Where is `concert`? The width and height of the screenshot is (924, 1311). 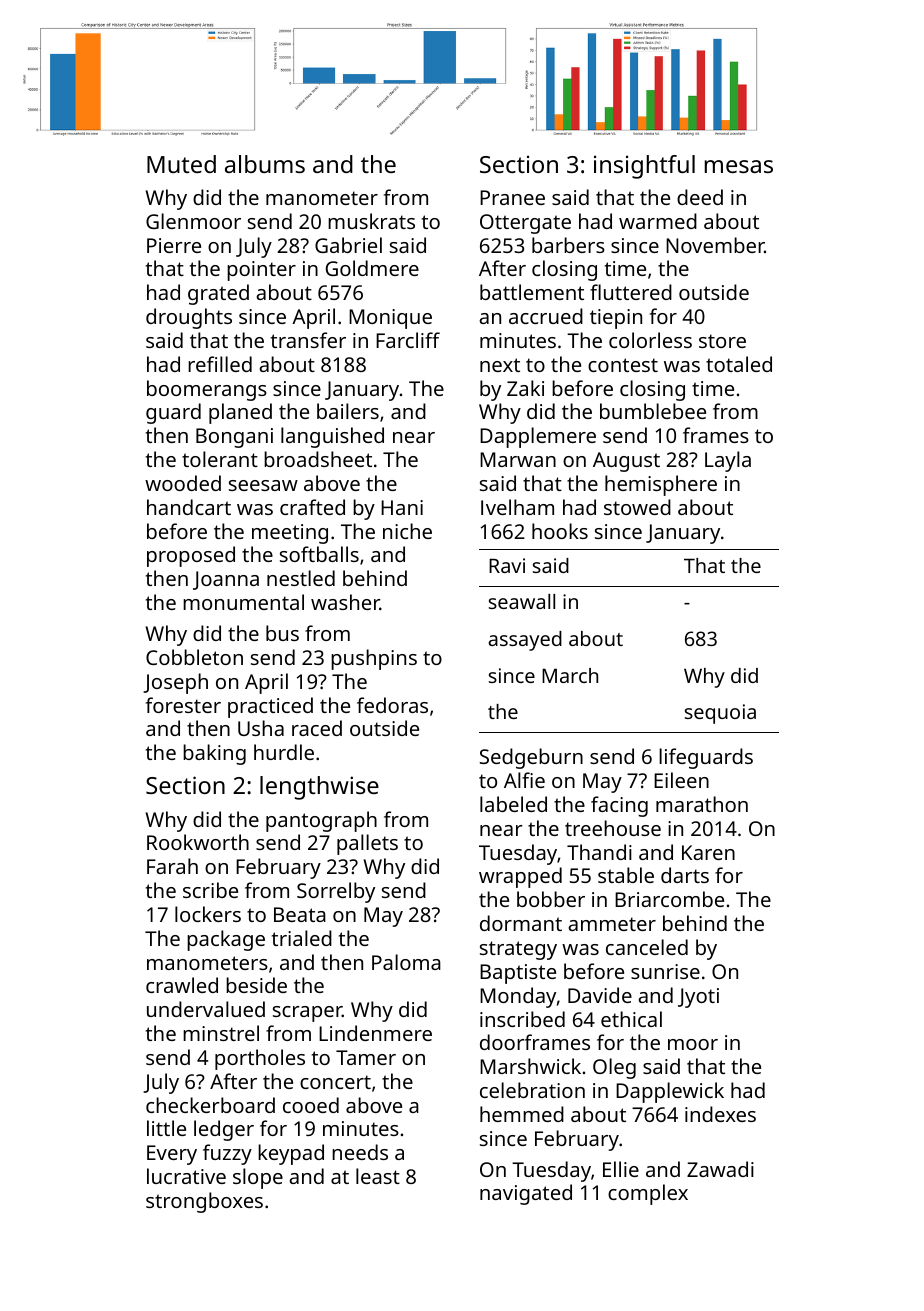 concert is located at coordinates (335, 1082).
